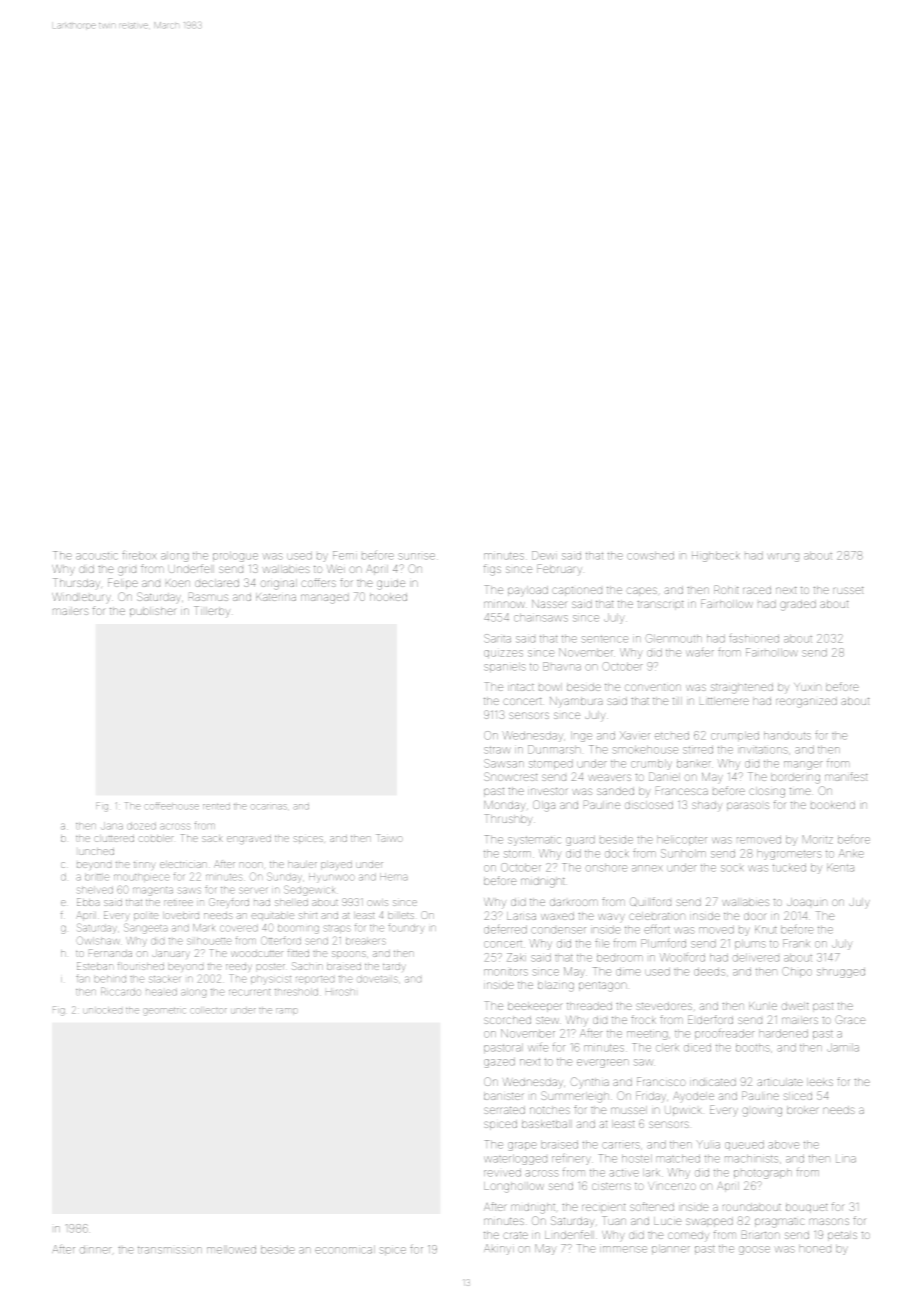 The image size is (924, 1308). I want to click on Akinyi, so click(499, 1249).
